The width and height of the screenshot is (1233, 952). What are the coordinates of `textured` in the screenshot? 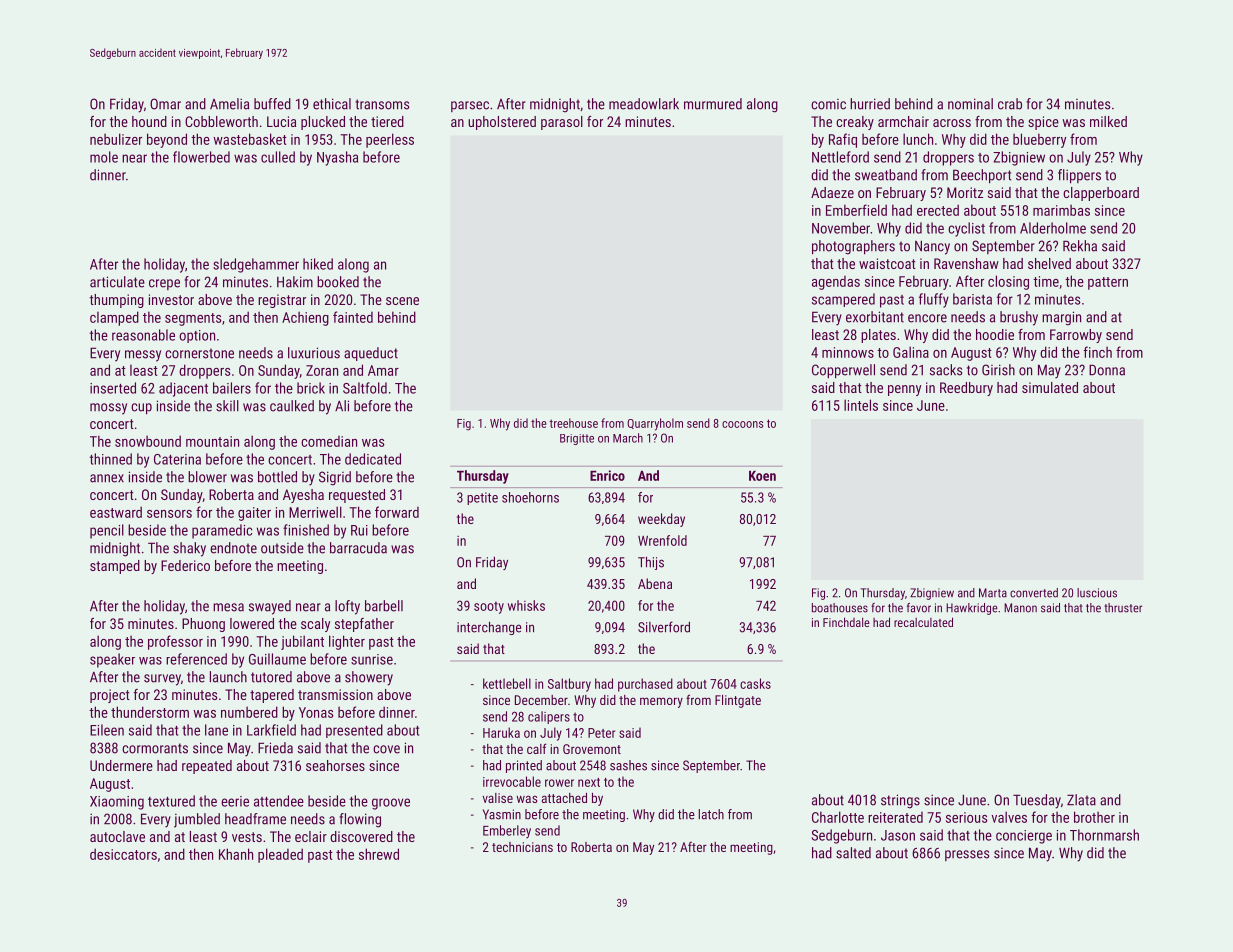 It's located at (171, 801).
